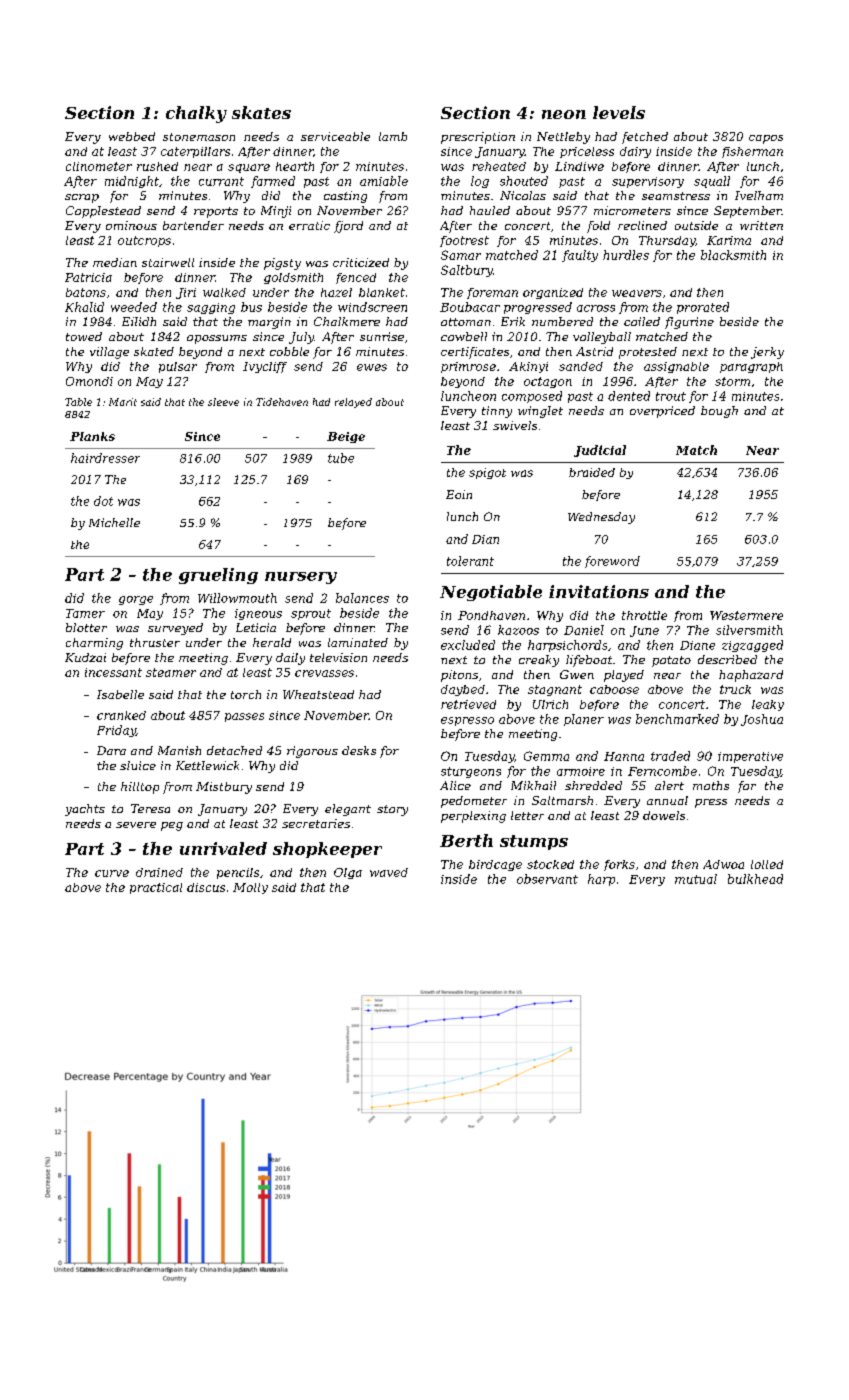  What do you see at coordinates (499, 166) in the image?
I see `reheated` at bounding box center [499, 166].
